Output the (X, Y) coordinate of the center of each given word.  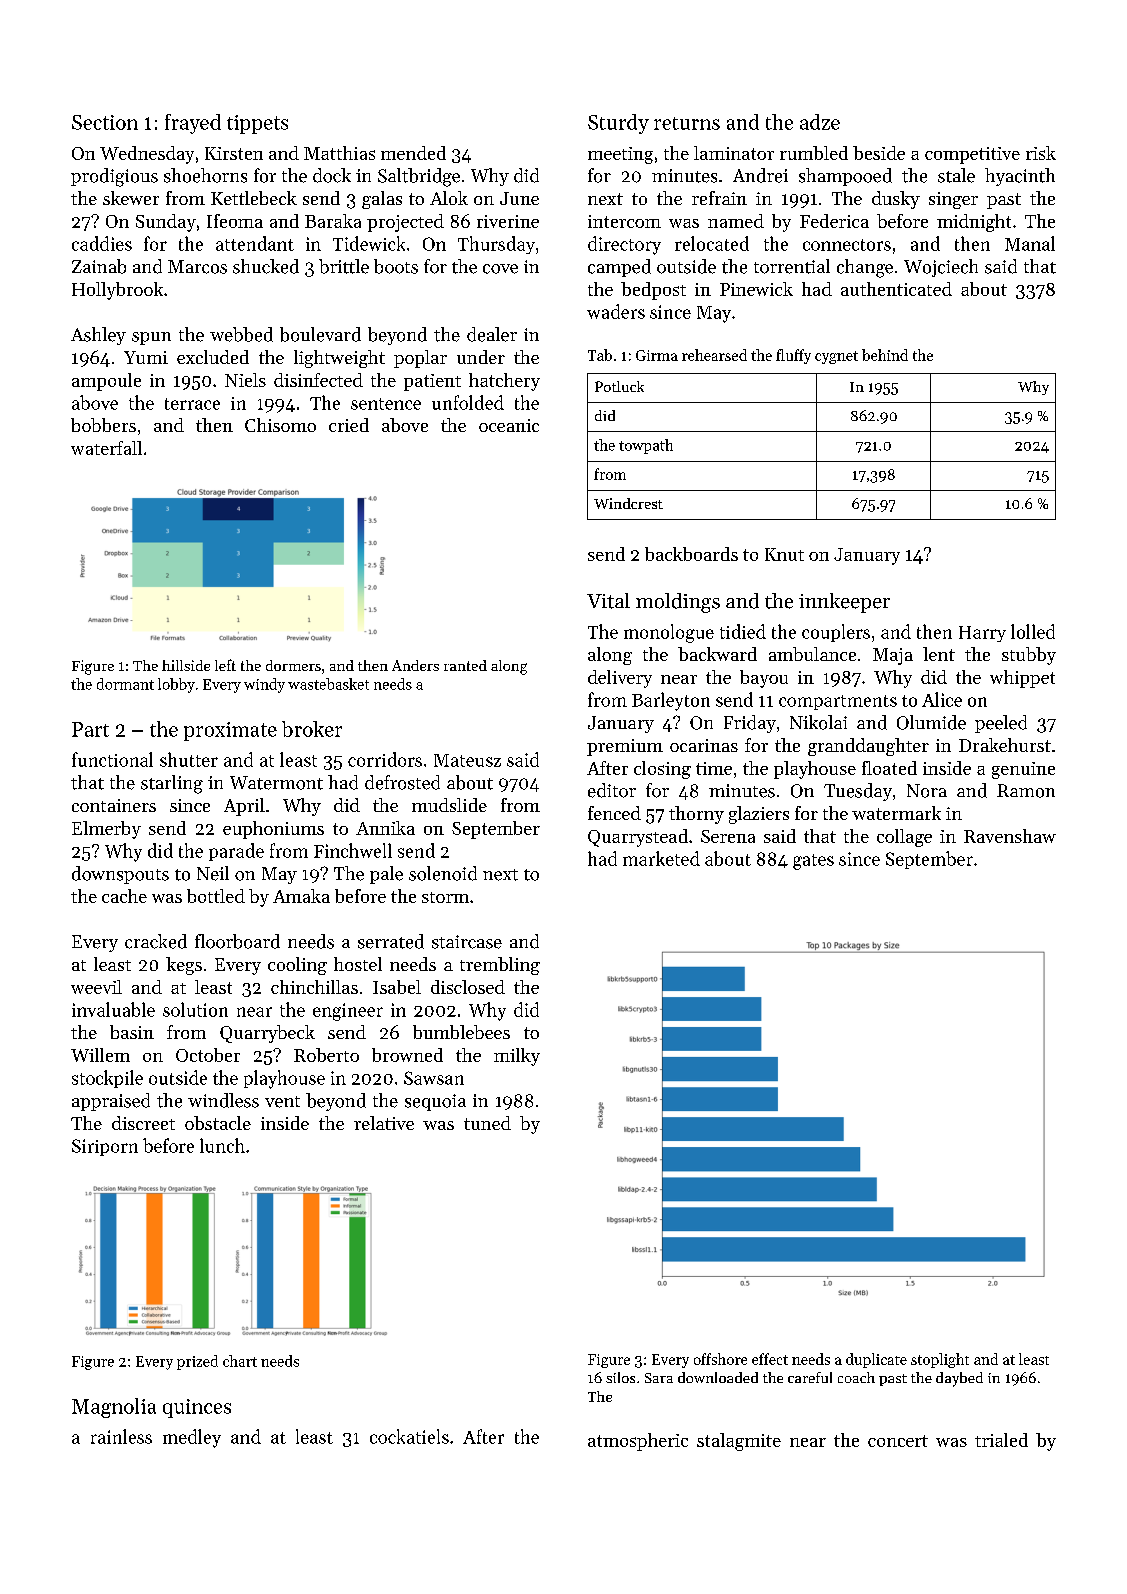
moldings (678, 603)
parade (236, 852)
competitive (972, 155)
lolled (1033, 631)
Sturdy (618, 124)
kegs (184, 966)
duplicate (876, 1360)
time (714, 768)
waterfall (106, 448)
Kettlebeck (254, 198)
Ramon (1026, 791)
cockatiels (409, 1436)
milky (517, 1057)
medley (192, 1438)
